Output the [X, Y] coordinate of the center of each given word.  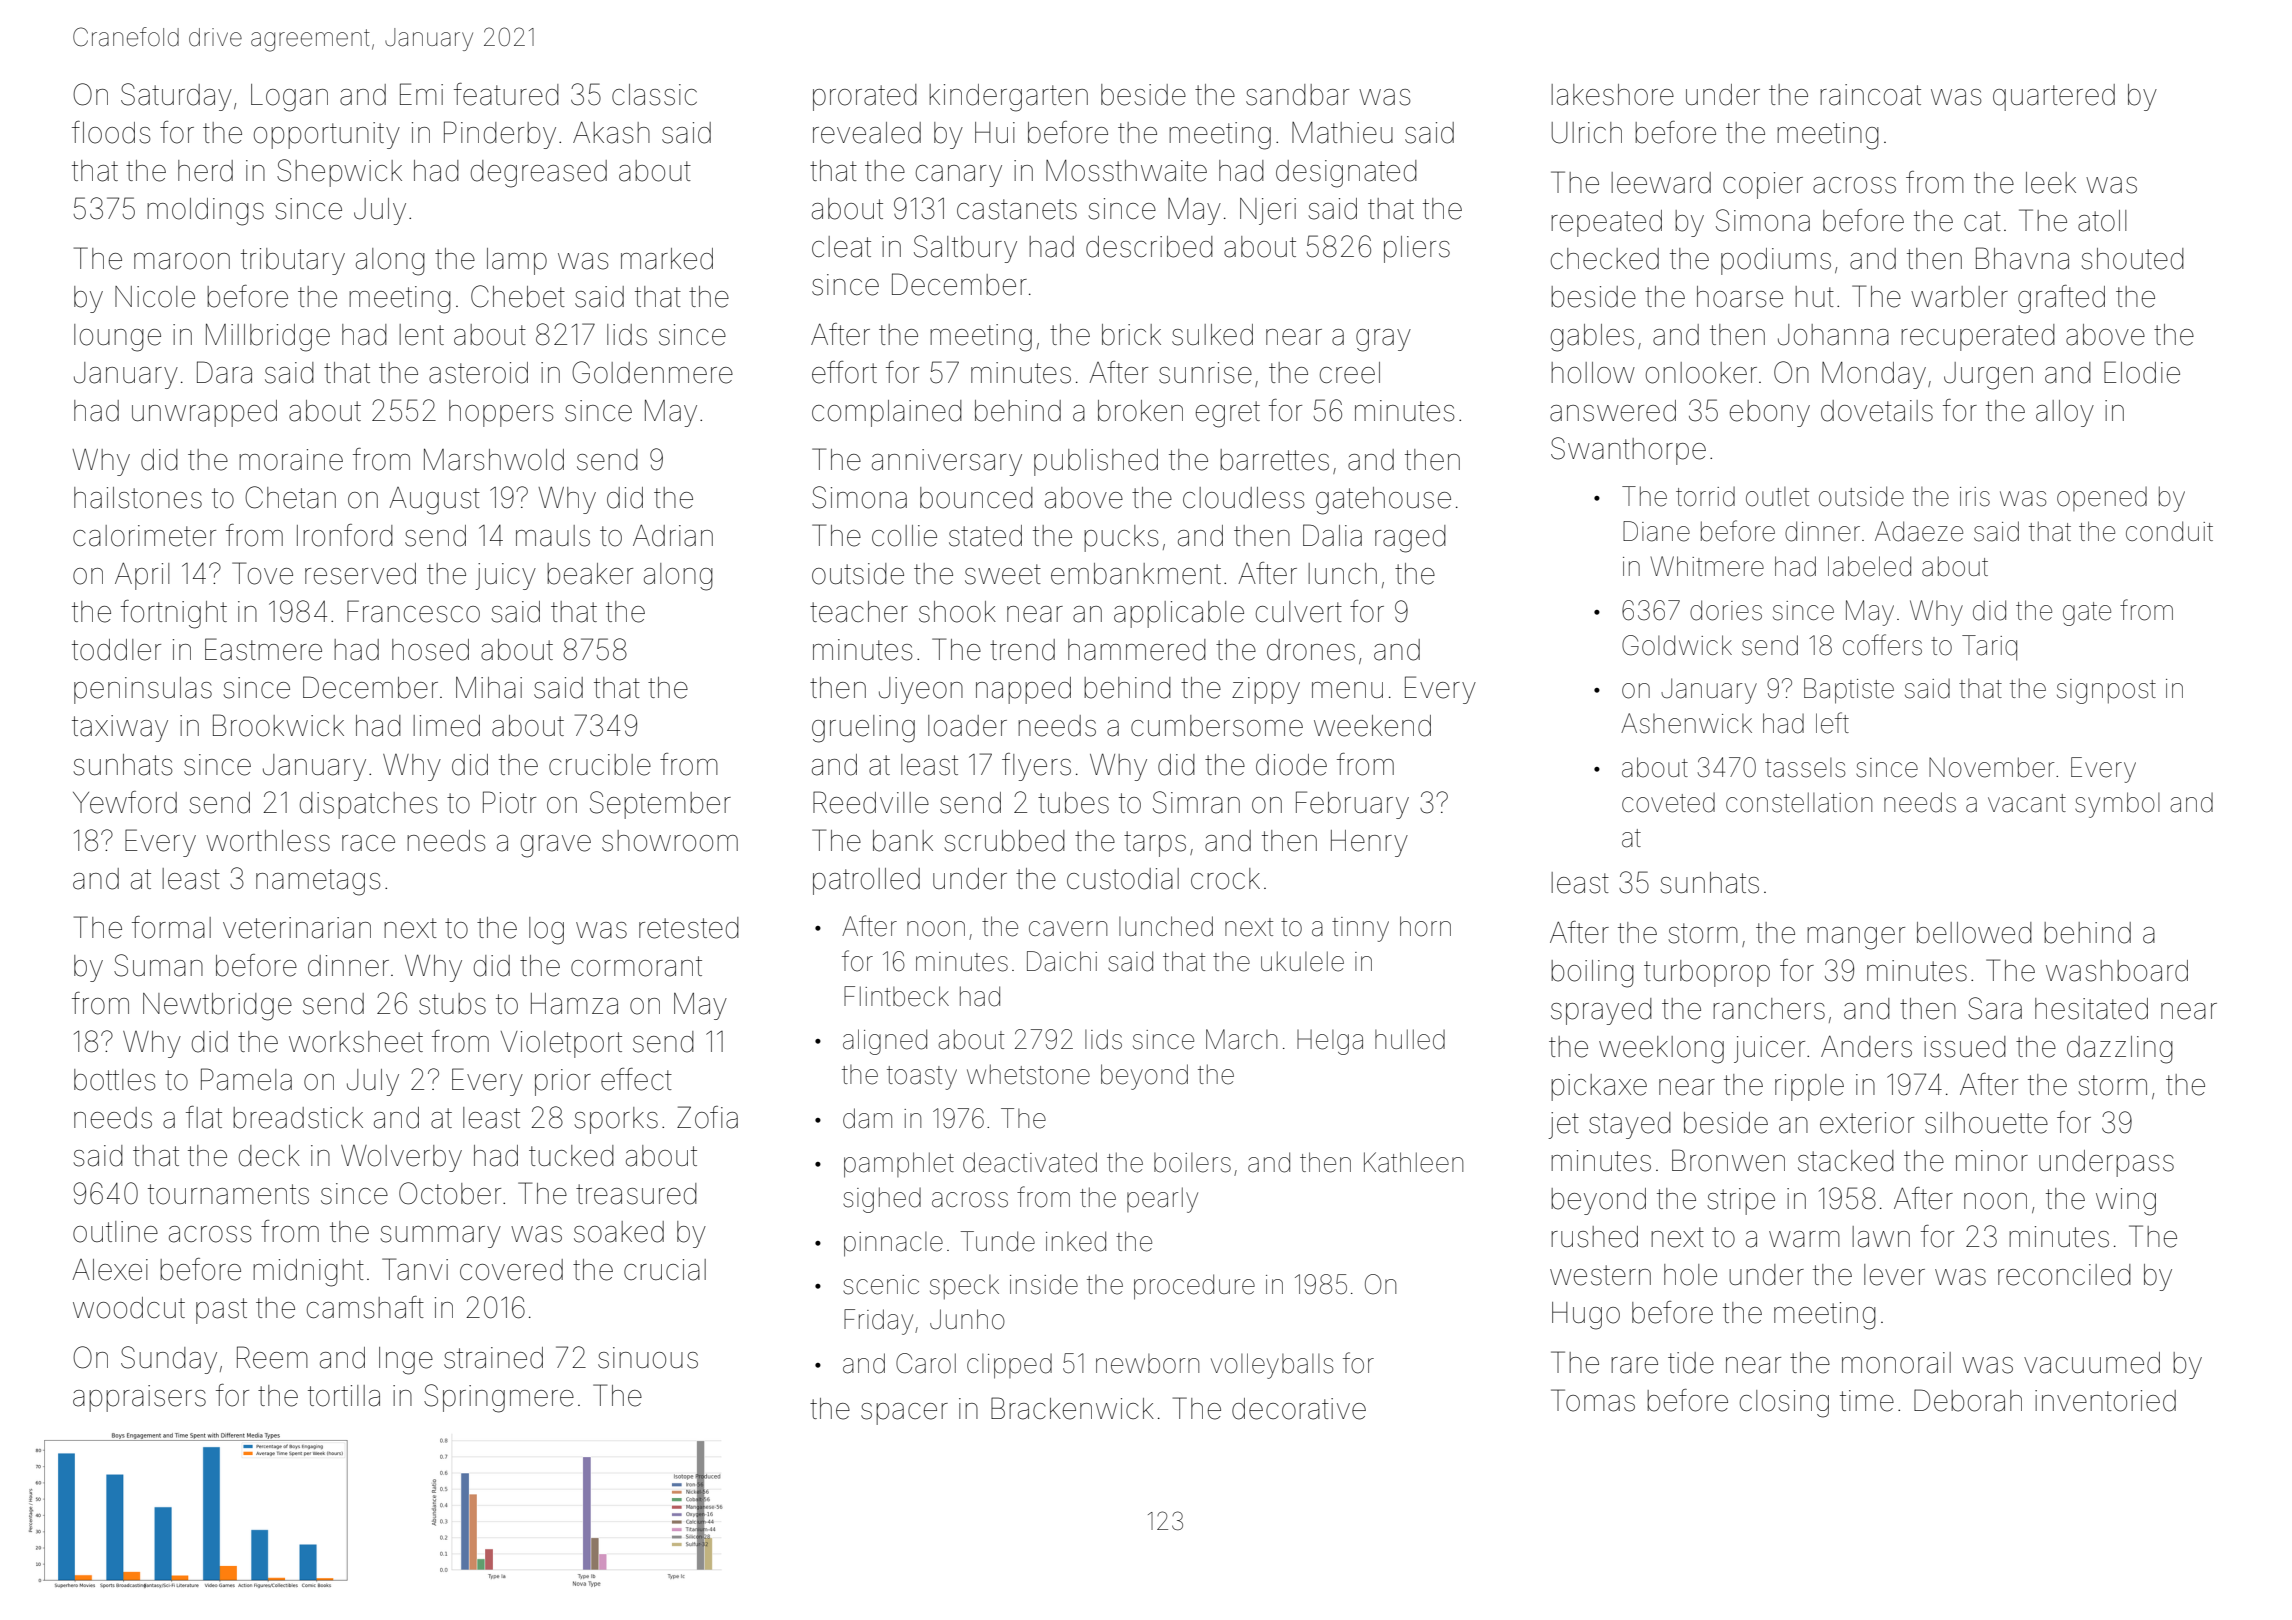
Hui [995, 132]
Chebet [518, 296]
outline [115, 1232]
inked [1076, 1241]
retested [689, 928]
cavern [1068, 929]
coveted [1668, 803]
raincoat [1870, 95]
